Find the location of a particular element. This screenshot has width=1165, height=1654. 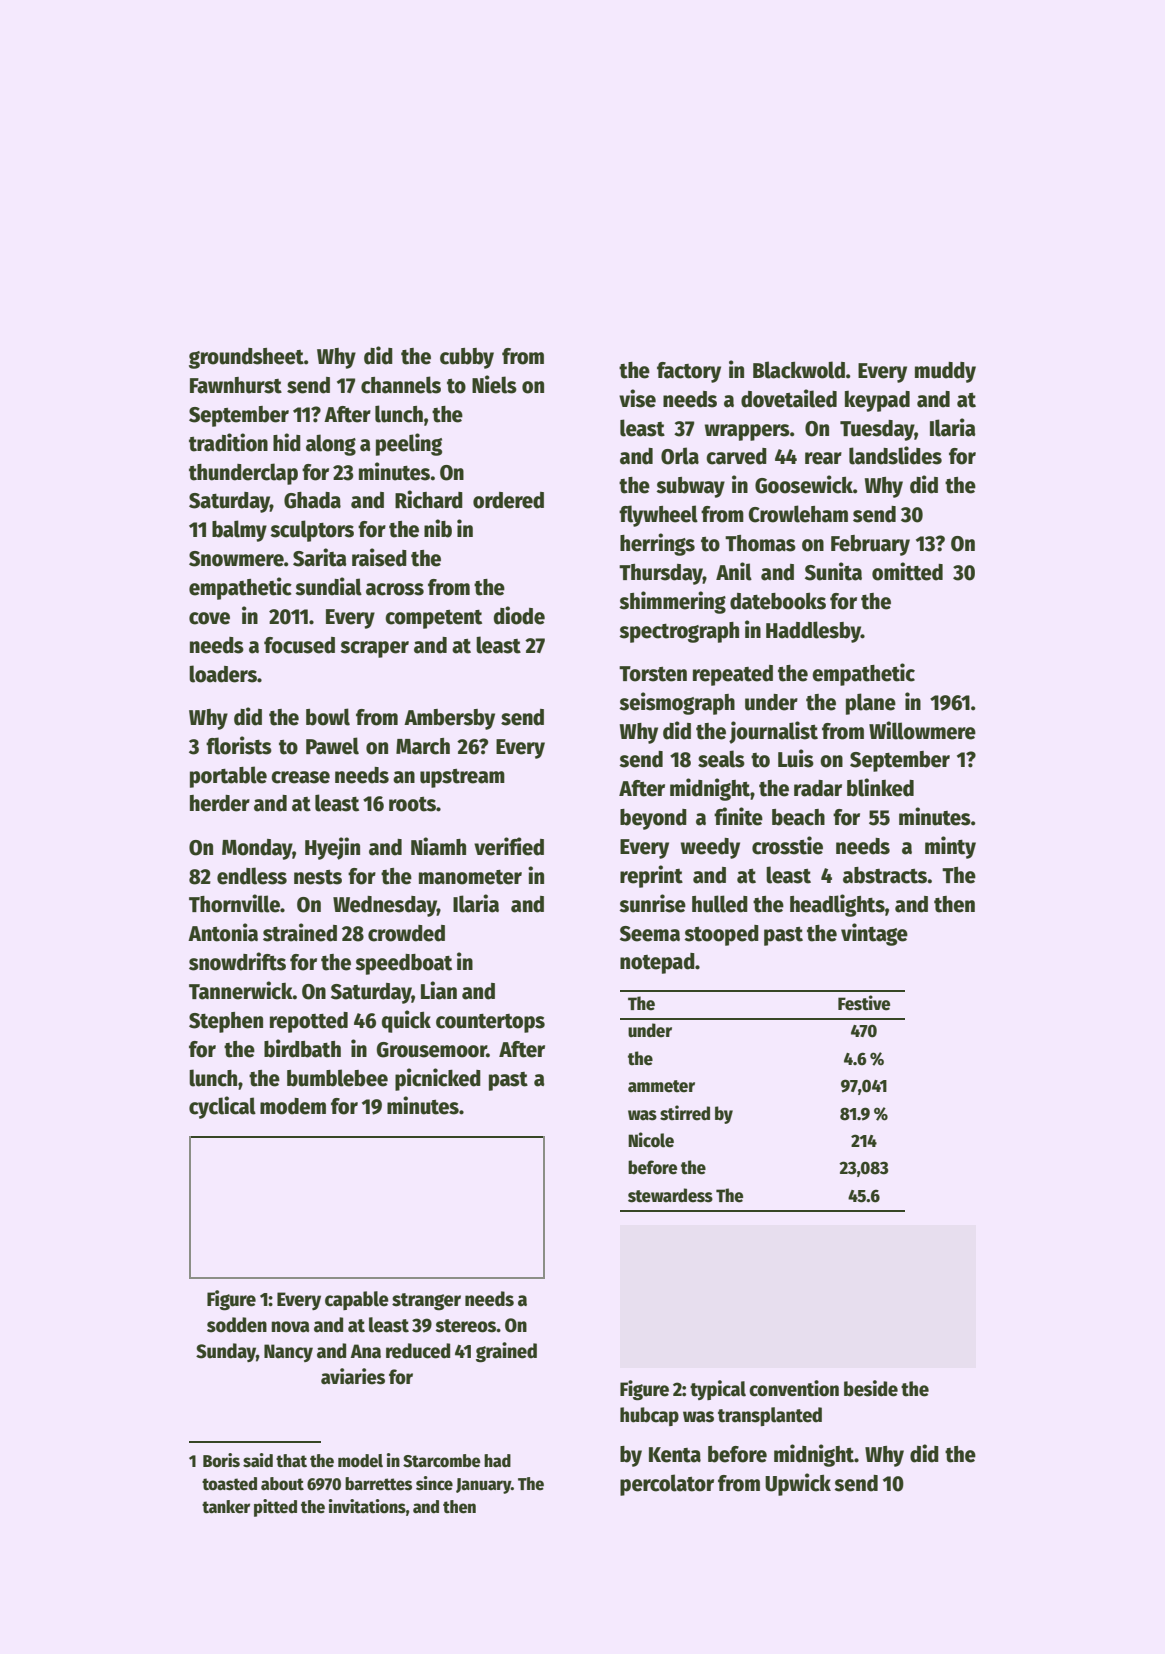

Pawel is located at coordinates (332, 746).
